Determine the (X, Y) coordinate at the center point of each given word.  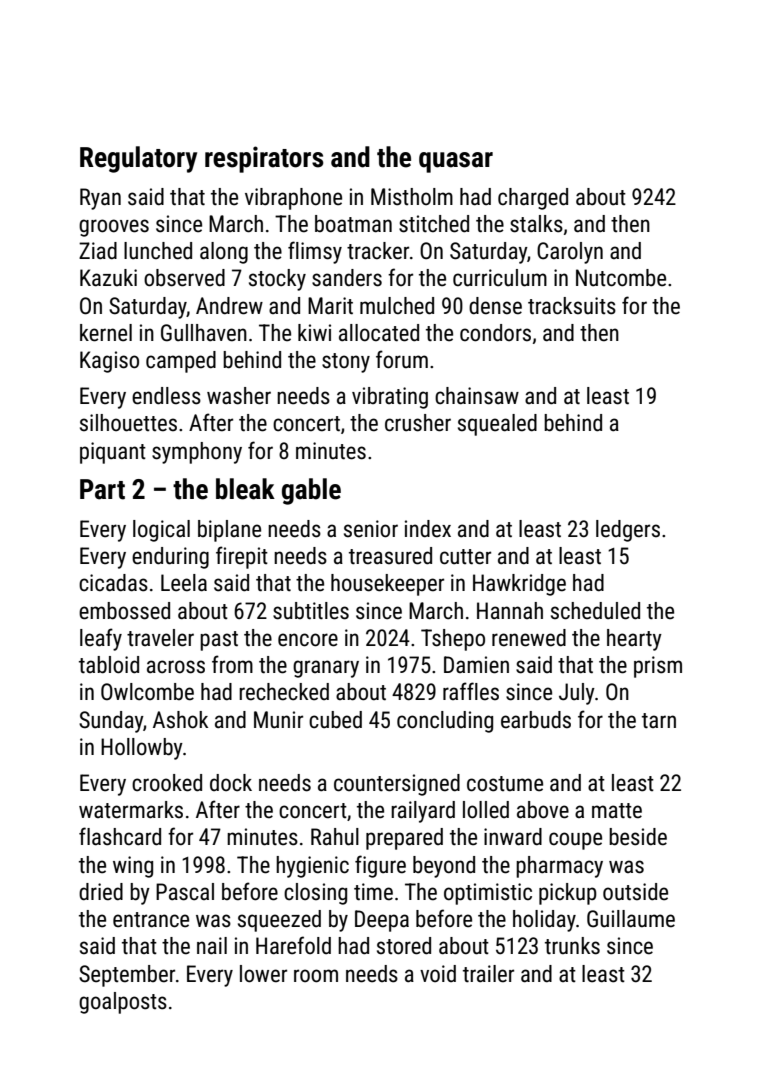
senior (371, 529)
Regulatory (138, 159)
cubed (335, 720)
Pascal (185, 892)
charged (533, 199)
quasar (456, 162)
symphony (197, 453)
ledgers (628, 531)
